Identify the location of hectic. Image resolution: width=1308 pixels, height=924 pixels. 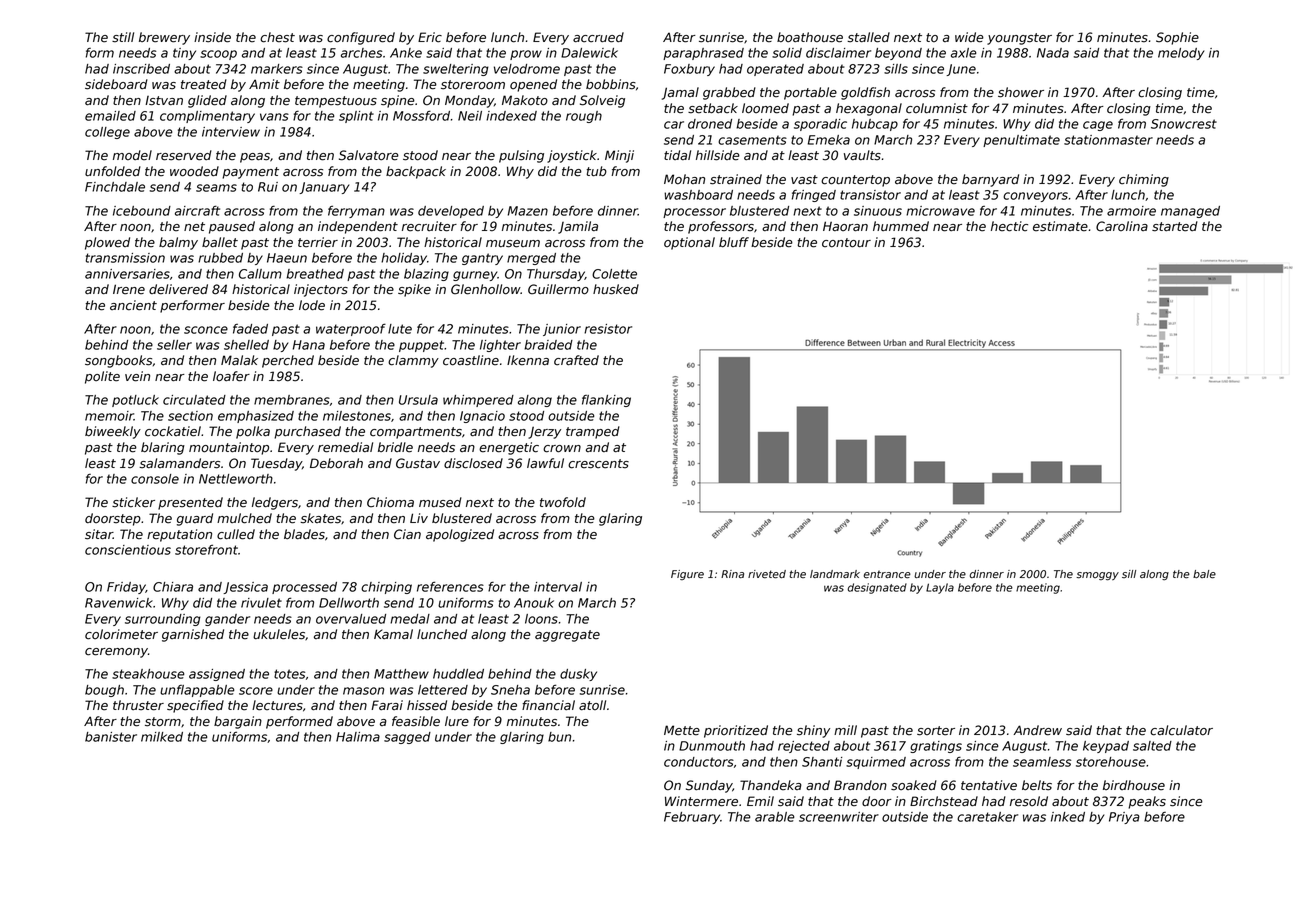
(1009, 226).
